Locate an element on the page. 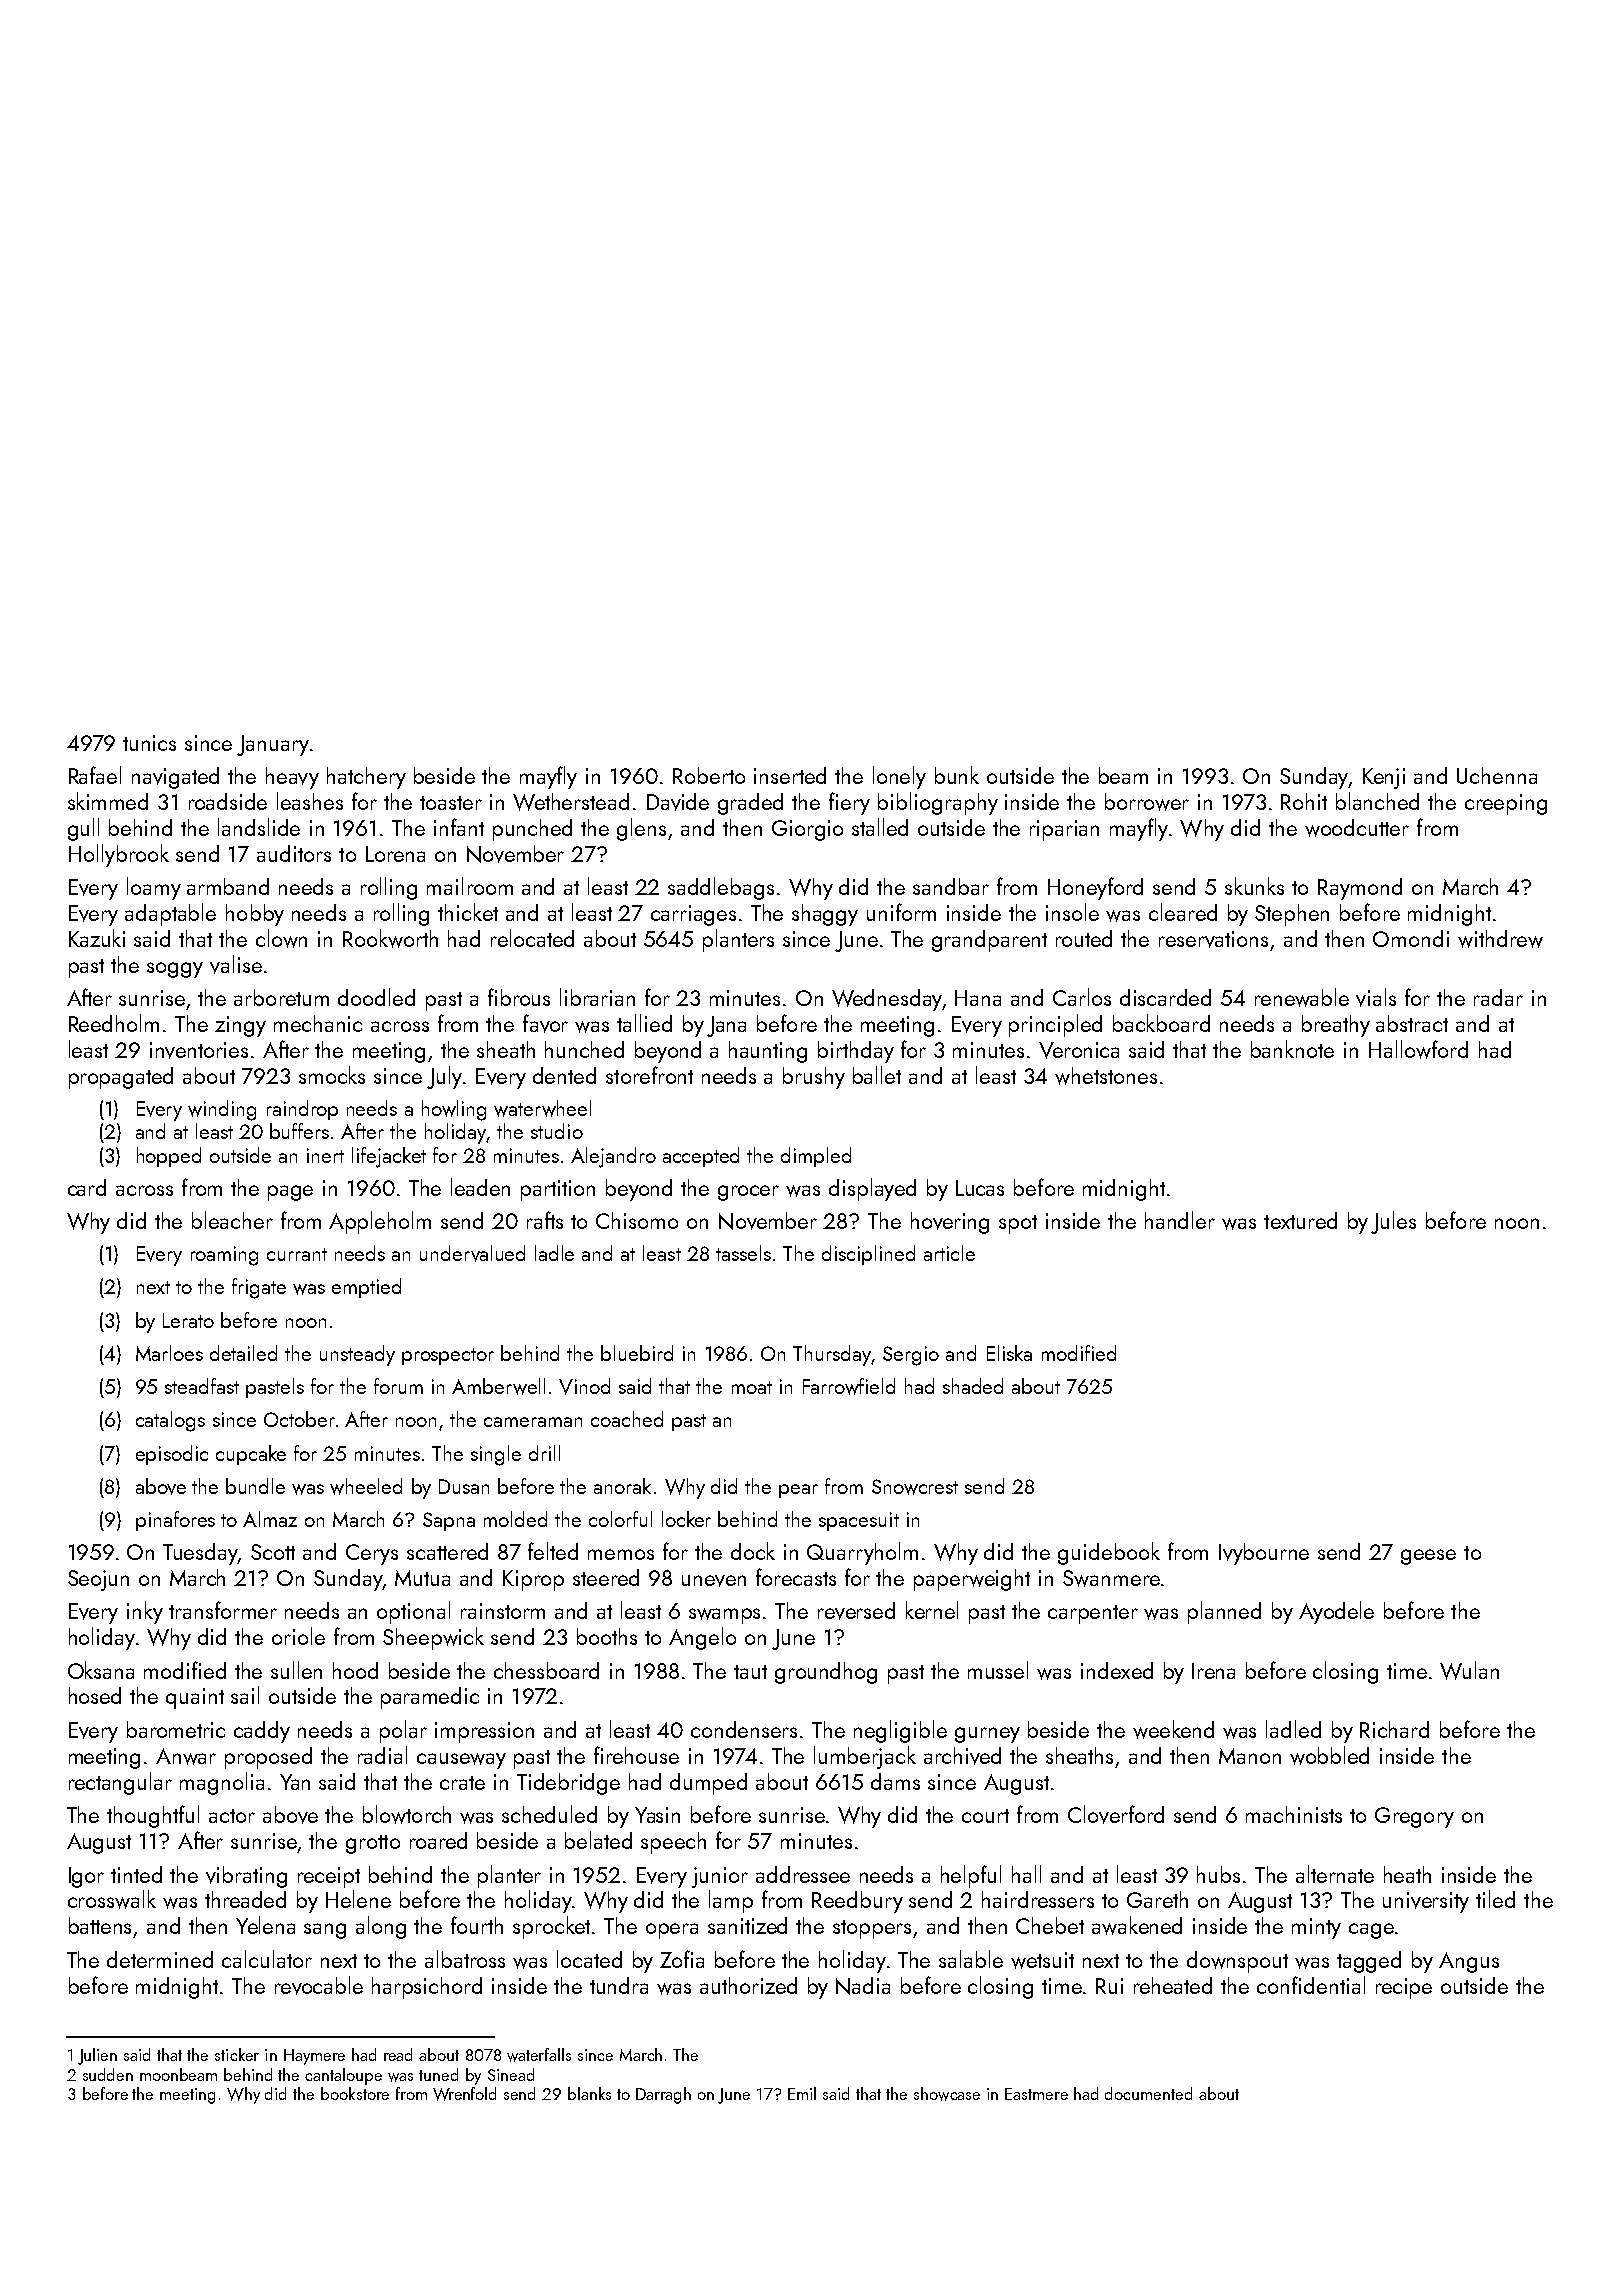 The image size is (1620, 2292). skimmed is located at coordinates (108, 801).
